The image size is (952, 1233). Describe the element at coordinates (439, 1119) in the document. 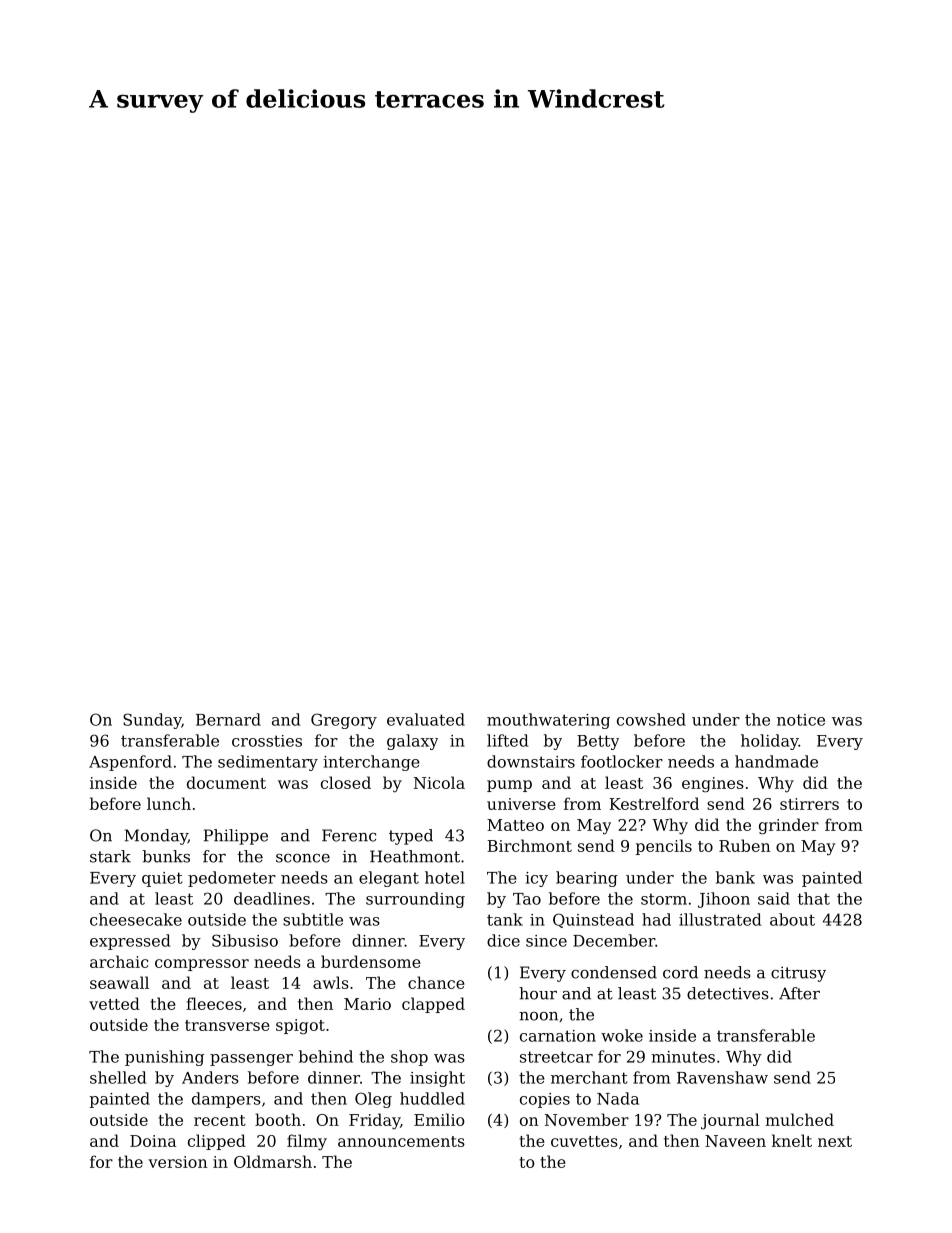

I see `Emilio` at that location.
